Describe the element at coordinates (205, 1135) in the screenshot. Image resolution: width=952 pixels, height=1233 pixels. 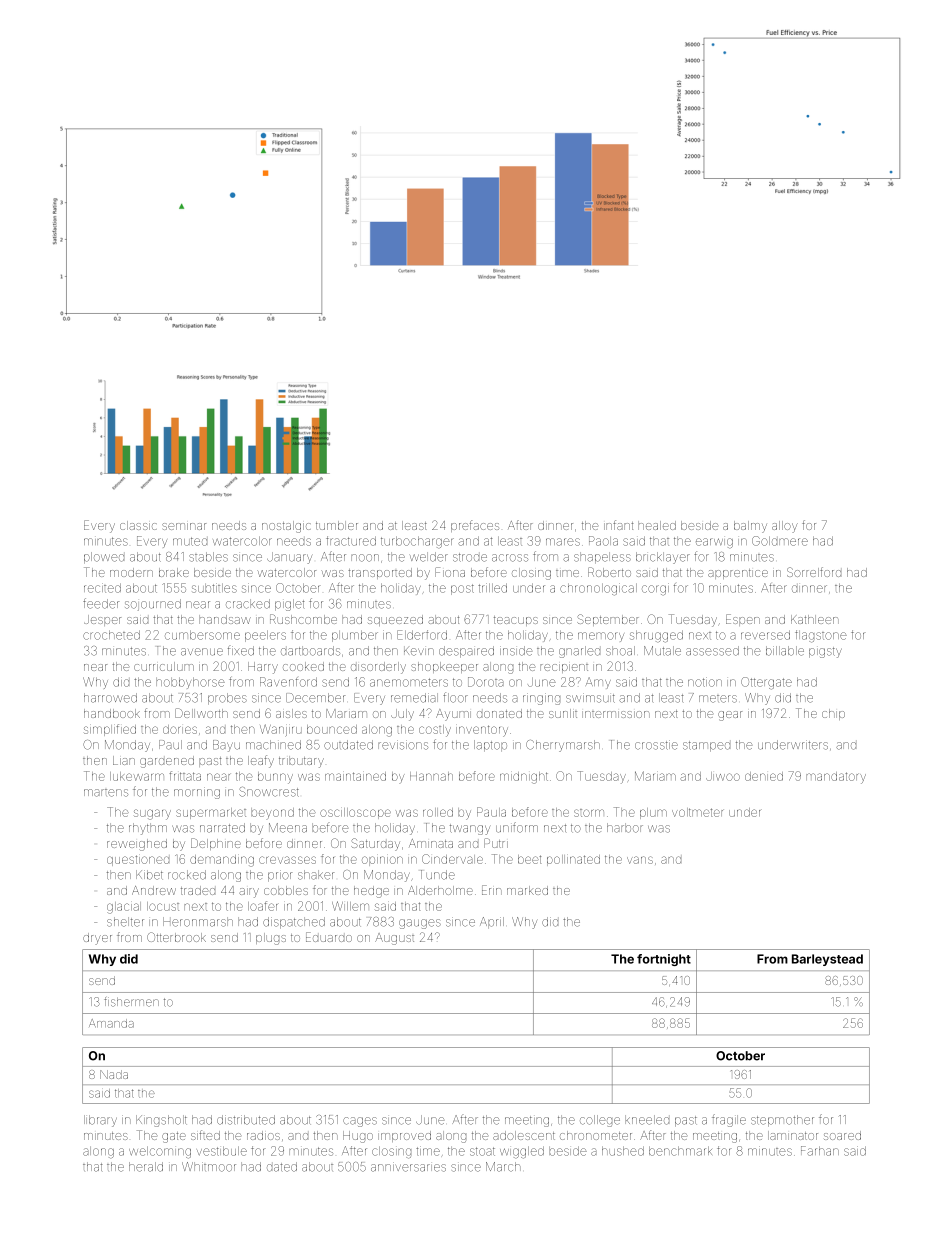
I see `sifted` at that location.
